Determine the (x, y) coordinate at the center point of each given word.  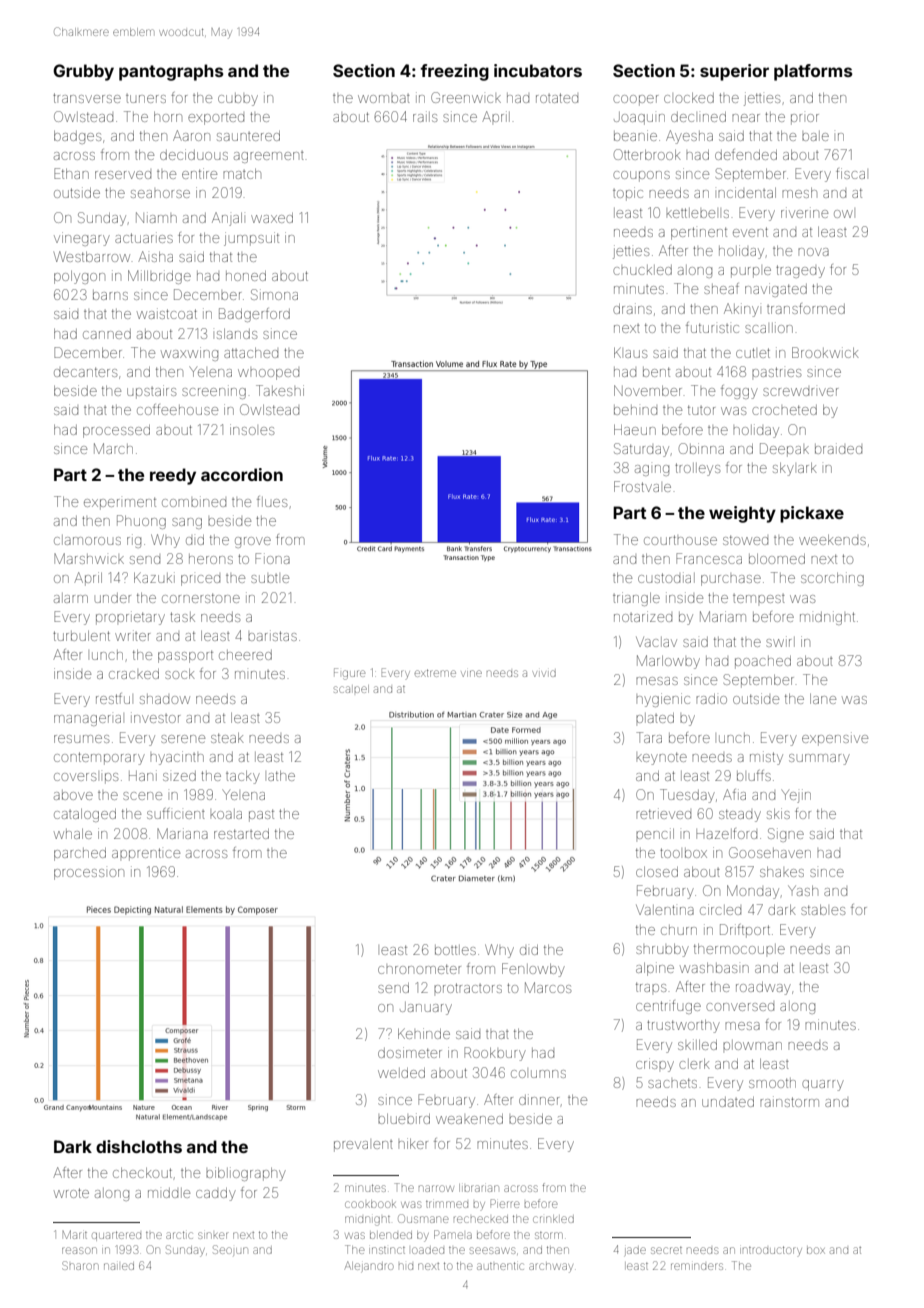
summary (819, 759)
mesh (799, 193)
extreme (435, 673)
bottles (455, 950)
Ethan (71, 173)
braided (838, 448)
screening (214, 392)
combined (194, 501)
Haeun (635, 429)
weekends (832, 540)
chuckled (642, 270)
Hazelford (726, 833)
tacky (243, 777)
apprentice (146, 854)
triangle (636, 599)
